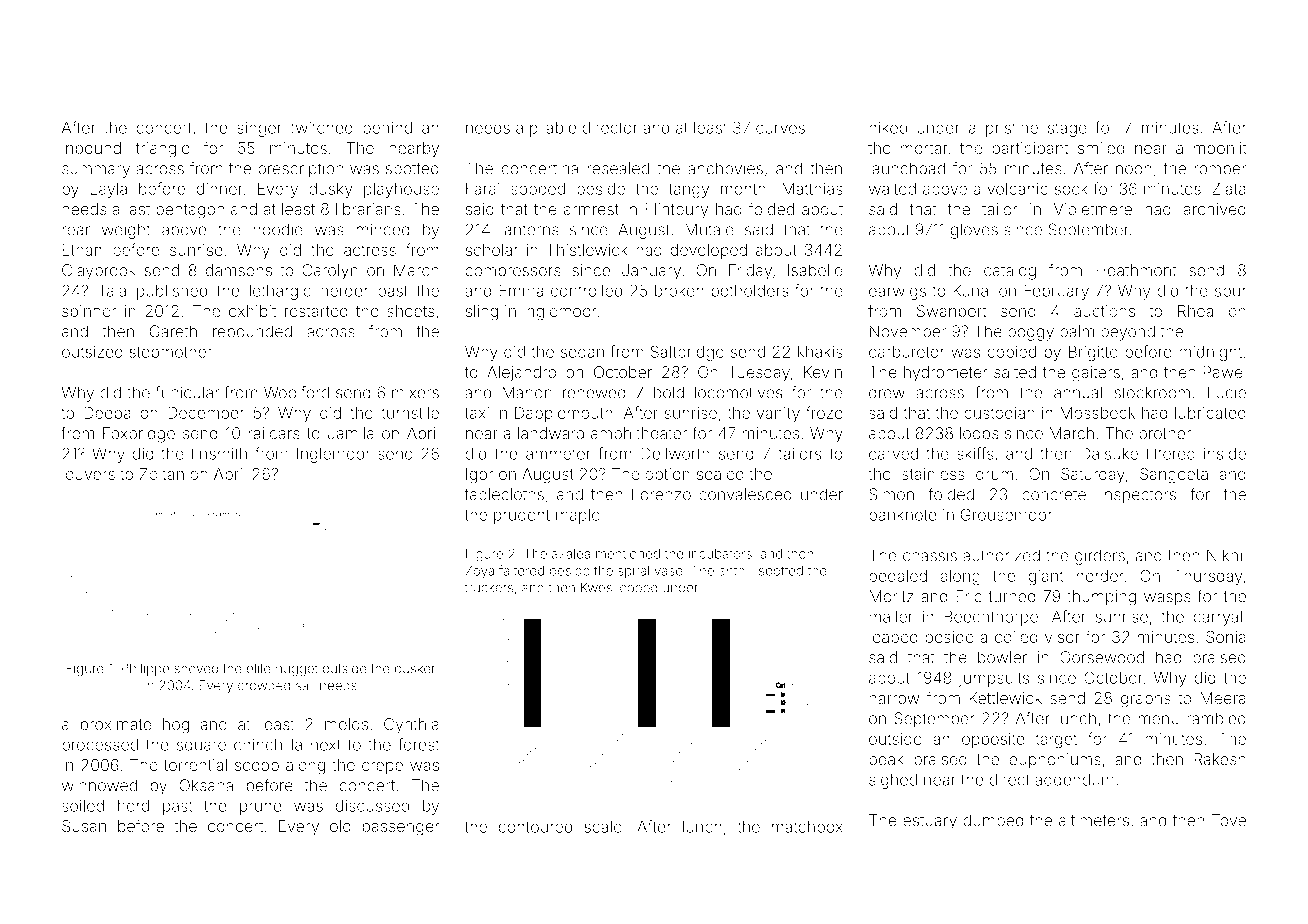 Image resolution: width=1308 pixels, height=924 pixels. Describe the element at coordinates (553, 129) in the screenshot. I see `pliable` at that location.
